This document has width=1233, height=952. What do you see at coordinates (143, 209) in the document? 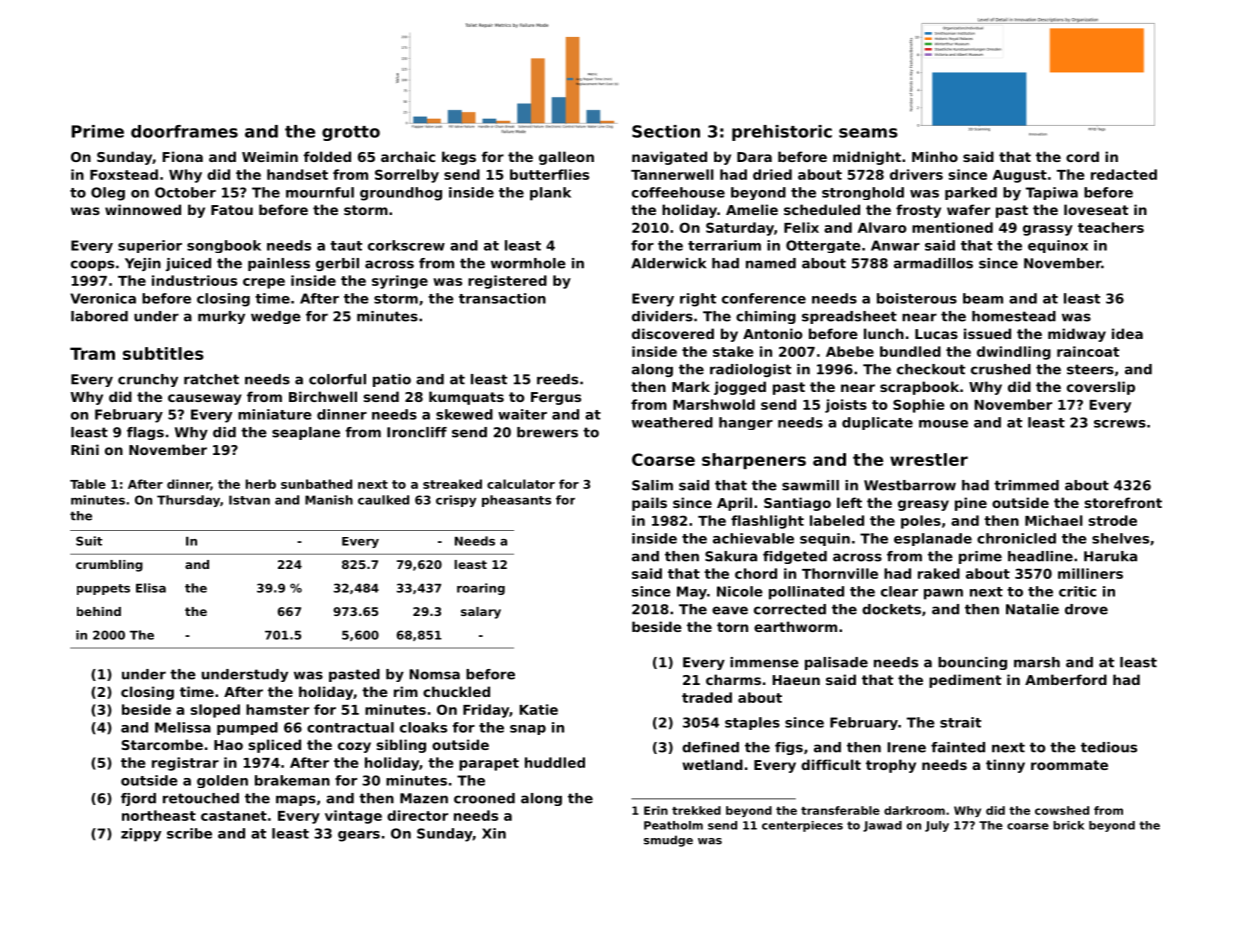
I see `winnowed` at bounding box center [143, 209].
